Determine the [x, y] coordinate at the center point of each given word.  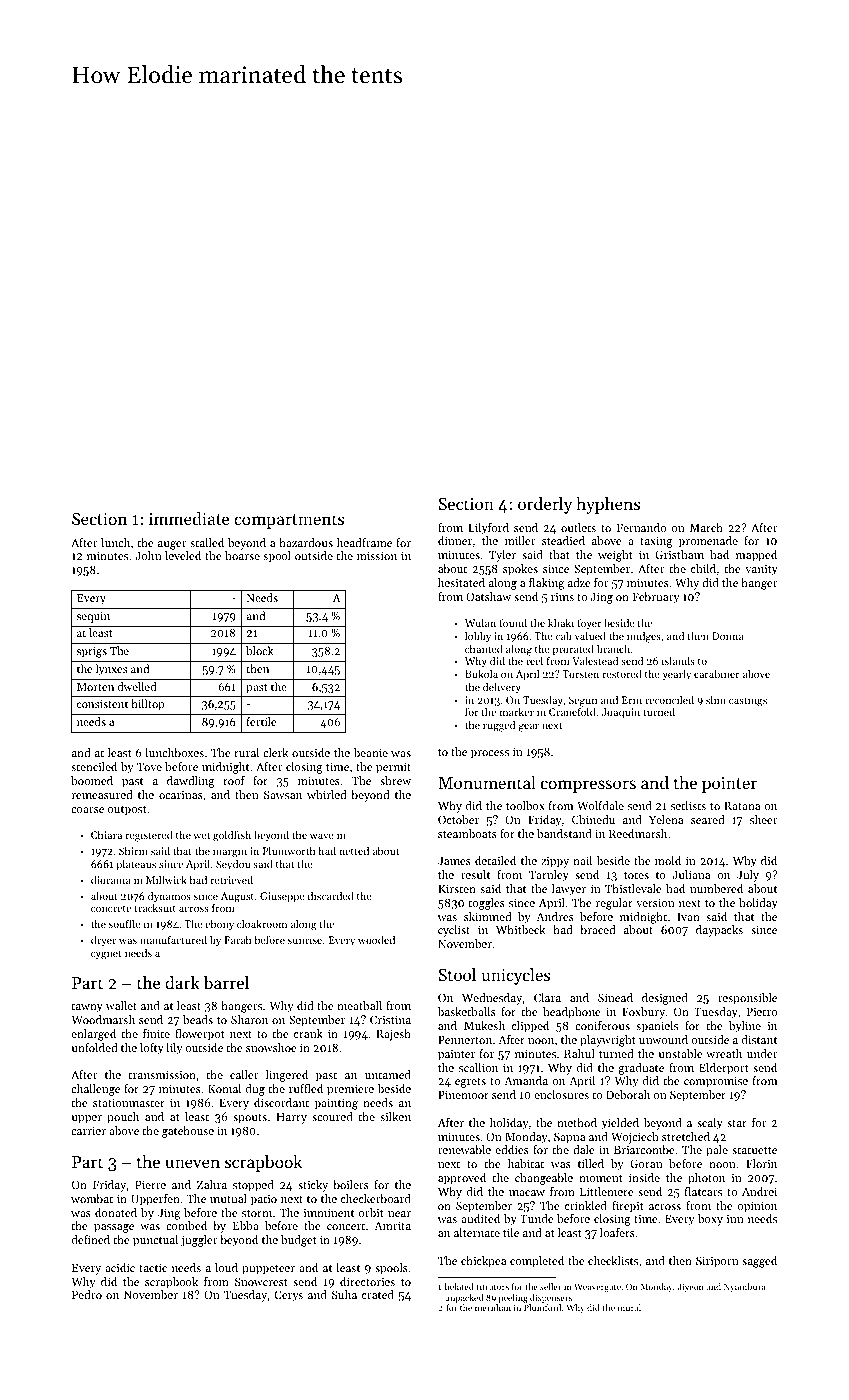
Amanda [526, 1080]
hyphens [608, 505]
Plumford [542, 1307]
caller [244, 1074]
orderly [545, 505]
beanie [371, 752]
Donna [727, 636]
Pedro [87, 1294]
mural [629, 1307]
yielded [620, 1124]
